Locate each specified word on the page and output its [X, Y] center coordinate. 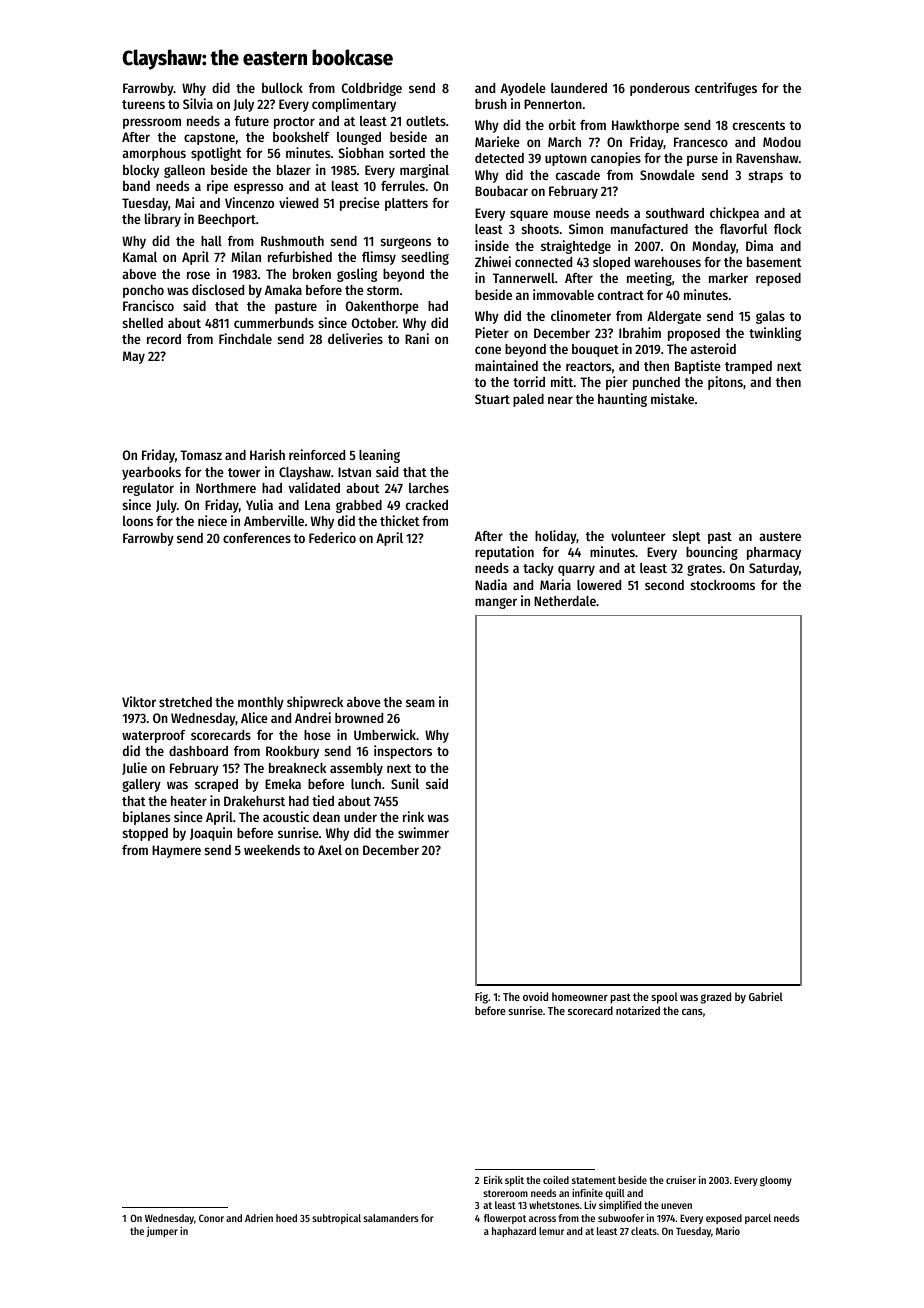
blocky [141, 171]
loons [138, 521]
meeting [649, 279]
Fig [481, 998]
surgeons [405, 243]
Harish [267, 454]
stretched [185, 702]
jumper [162, 1232]
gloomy [776, 1181]
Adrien [259, 1218]
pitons [725, 383]
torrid [529, 381]
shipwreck [315, 703]
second [664, 585]
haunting [622, 400]
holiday [556, 537]
